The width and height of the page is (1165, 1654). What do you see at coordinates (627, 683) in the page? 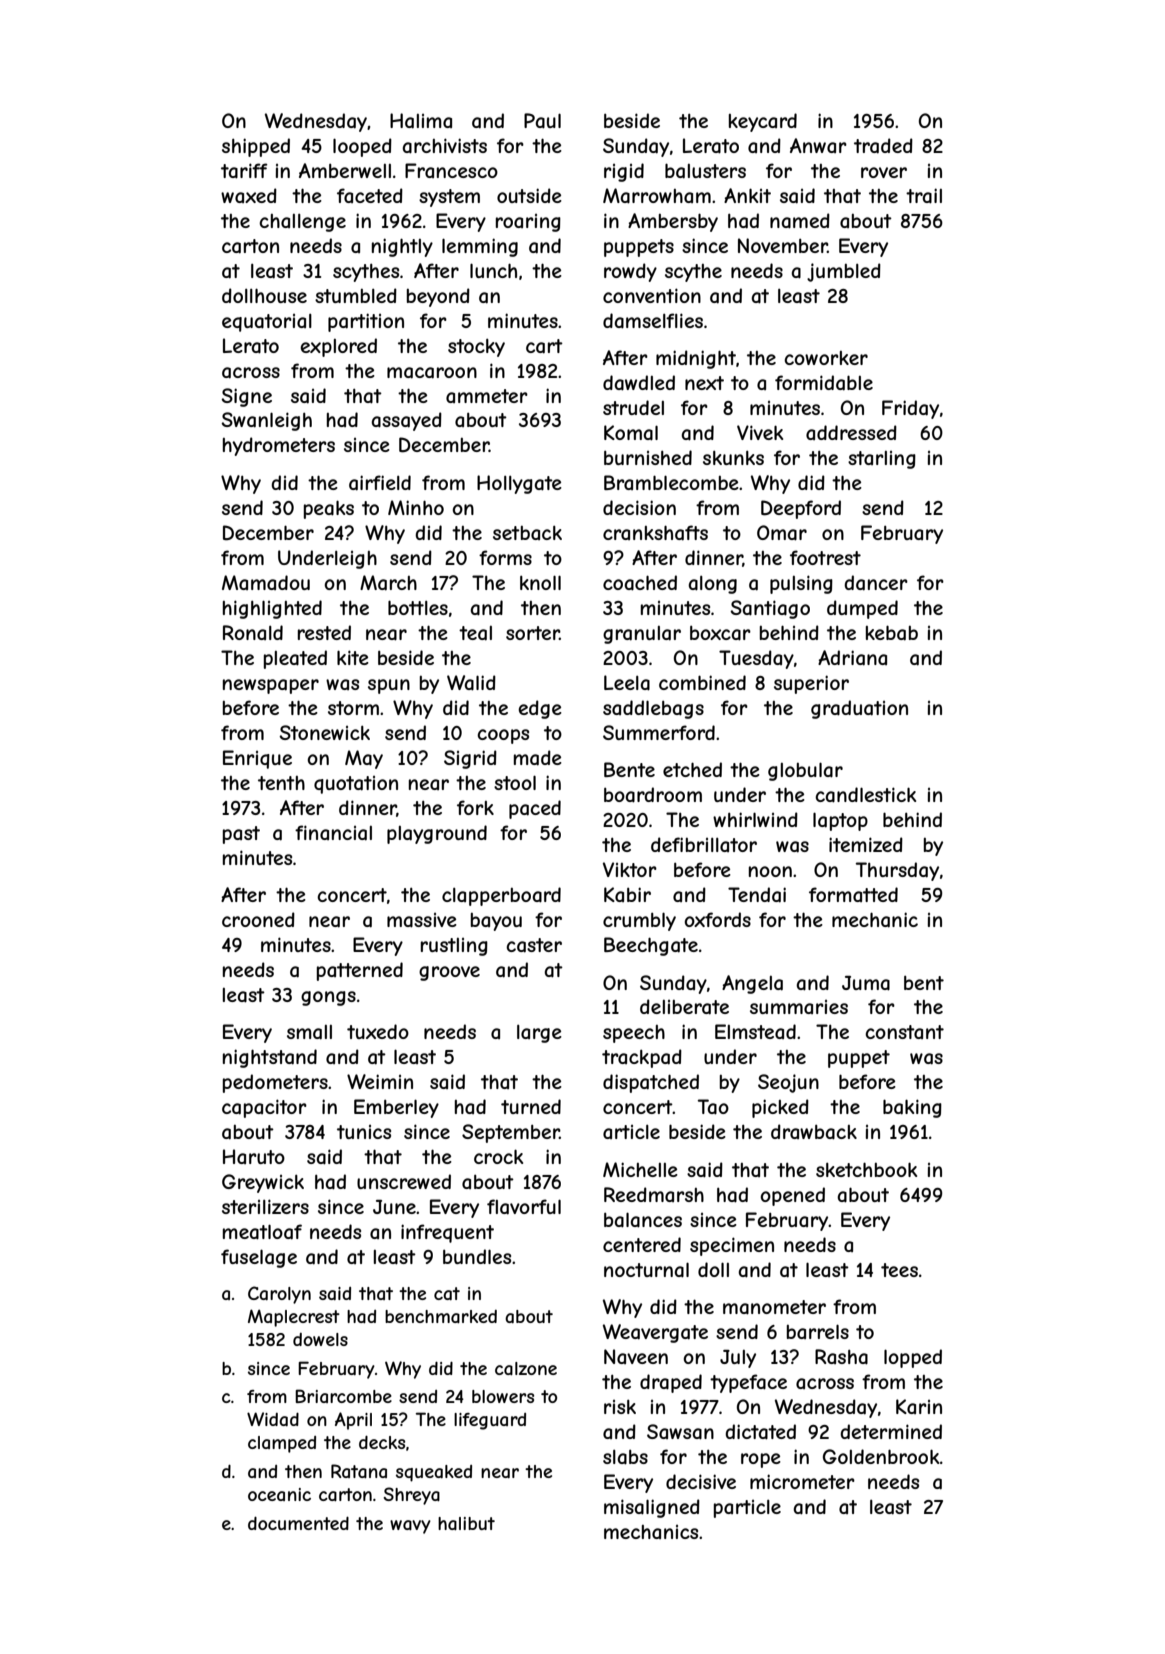
I see `Leela` at bounding box center [627, 683].
